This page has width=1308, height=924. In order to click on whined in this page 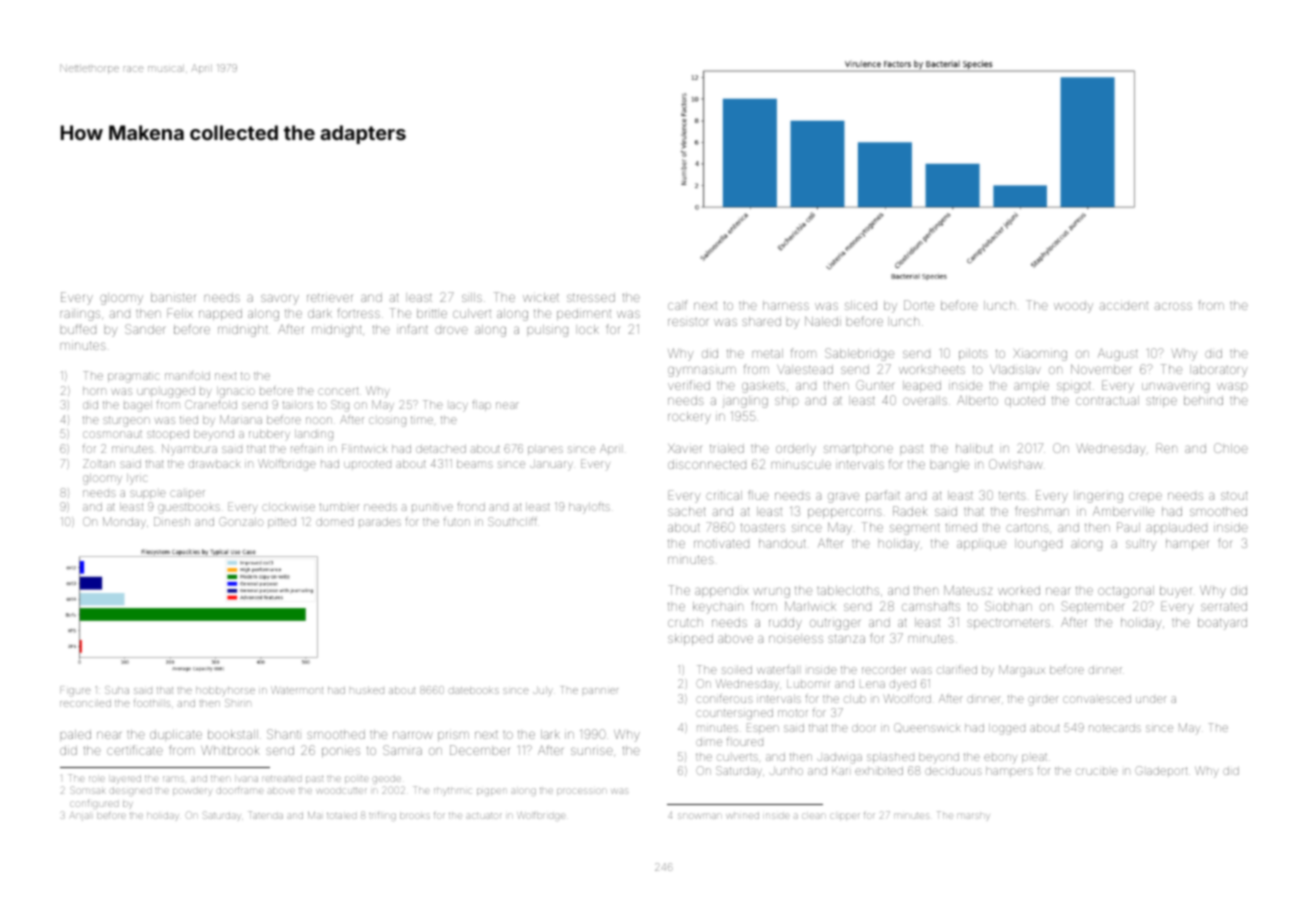, I will do `click(743, 816)`.
